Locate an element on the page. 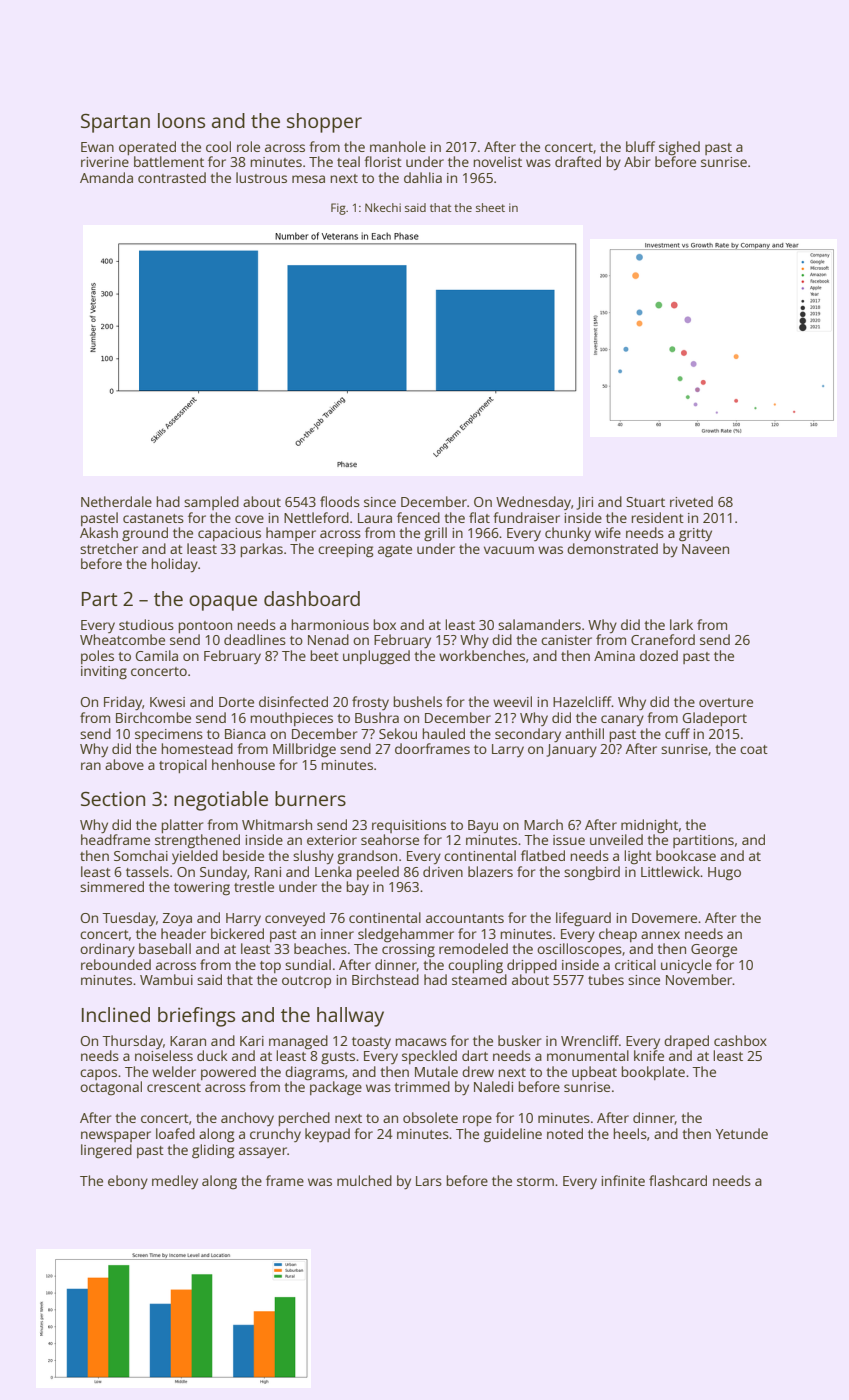  coat is located at coordinates (754, 749).
